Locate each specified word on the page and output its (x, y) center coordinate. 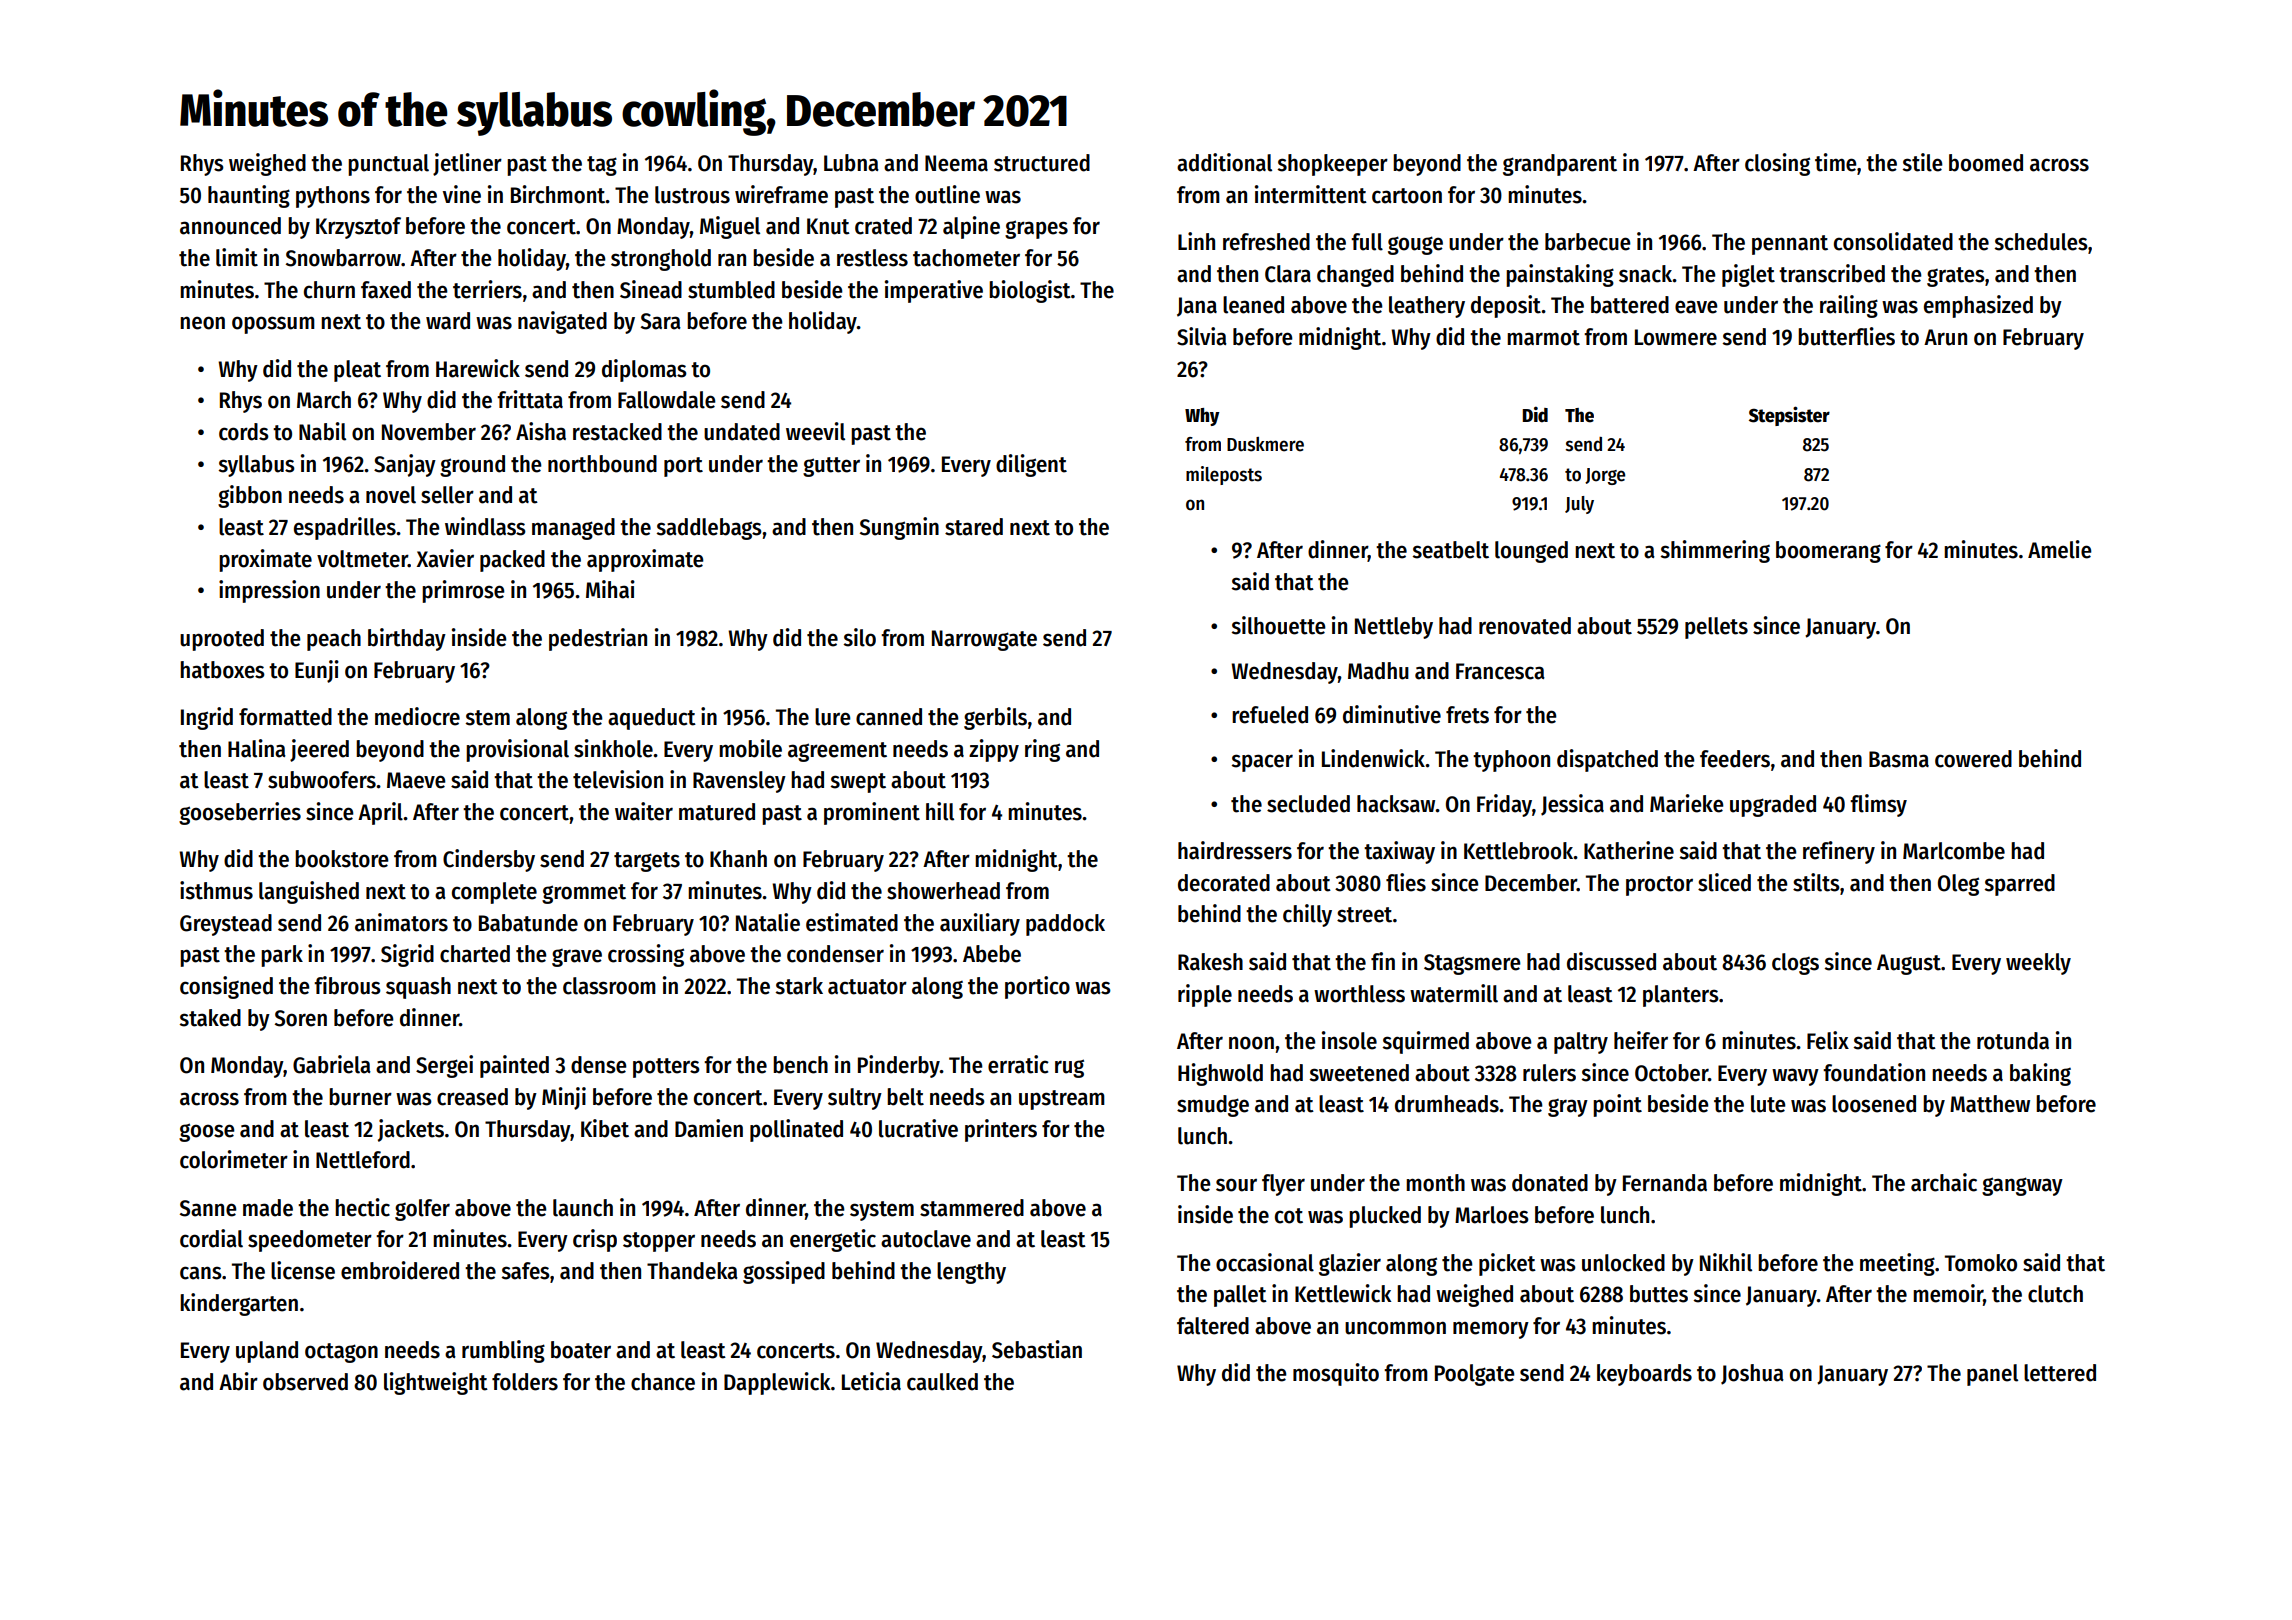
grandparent (1560, 165)
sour (1236, 1185)
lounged (1531, 552)
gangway (2022, 1186)
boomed (1986, 163)
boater (581, 1350)
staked (210, 1018)
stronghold (661, 260)
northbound (602, 464)
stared (974, 527)
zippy (994, 750)
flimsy (1878, 805)
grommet (584, 894)
